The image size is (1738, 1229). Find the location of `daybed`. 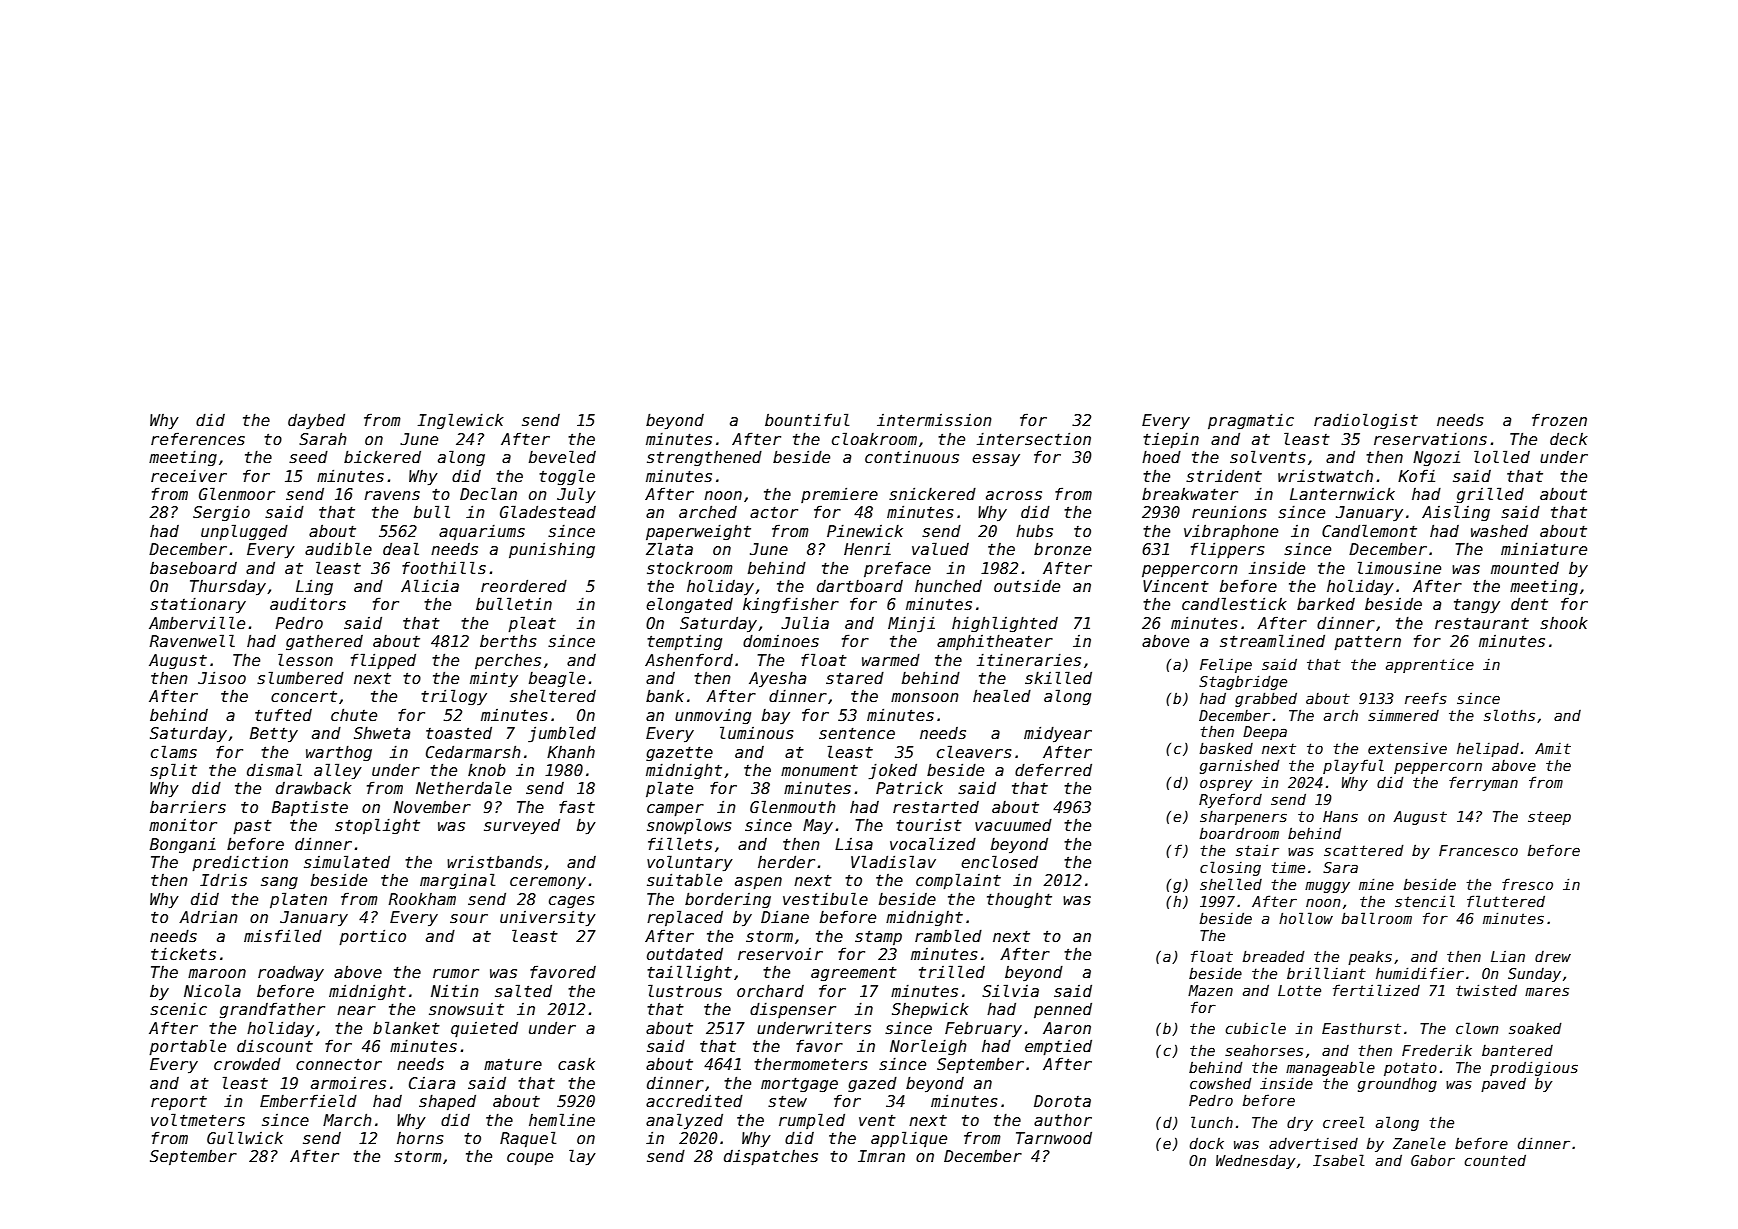

daybed is located at coordinates (316, 421).
